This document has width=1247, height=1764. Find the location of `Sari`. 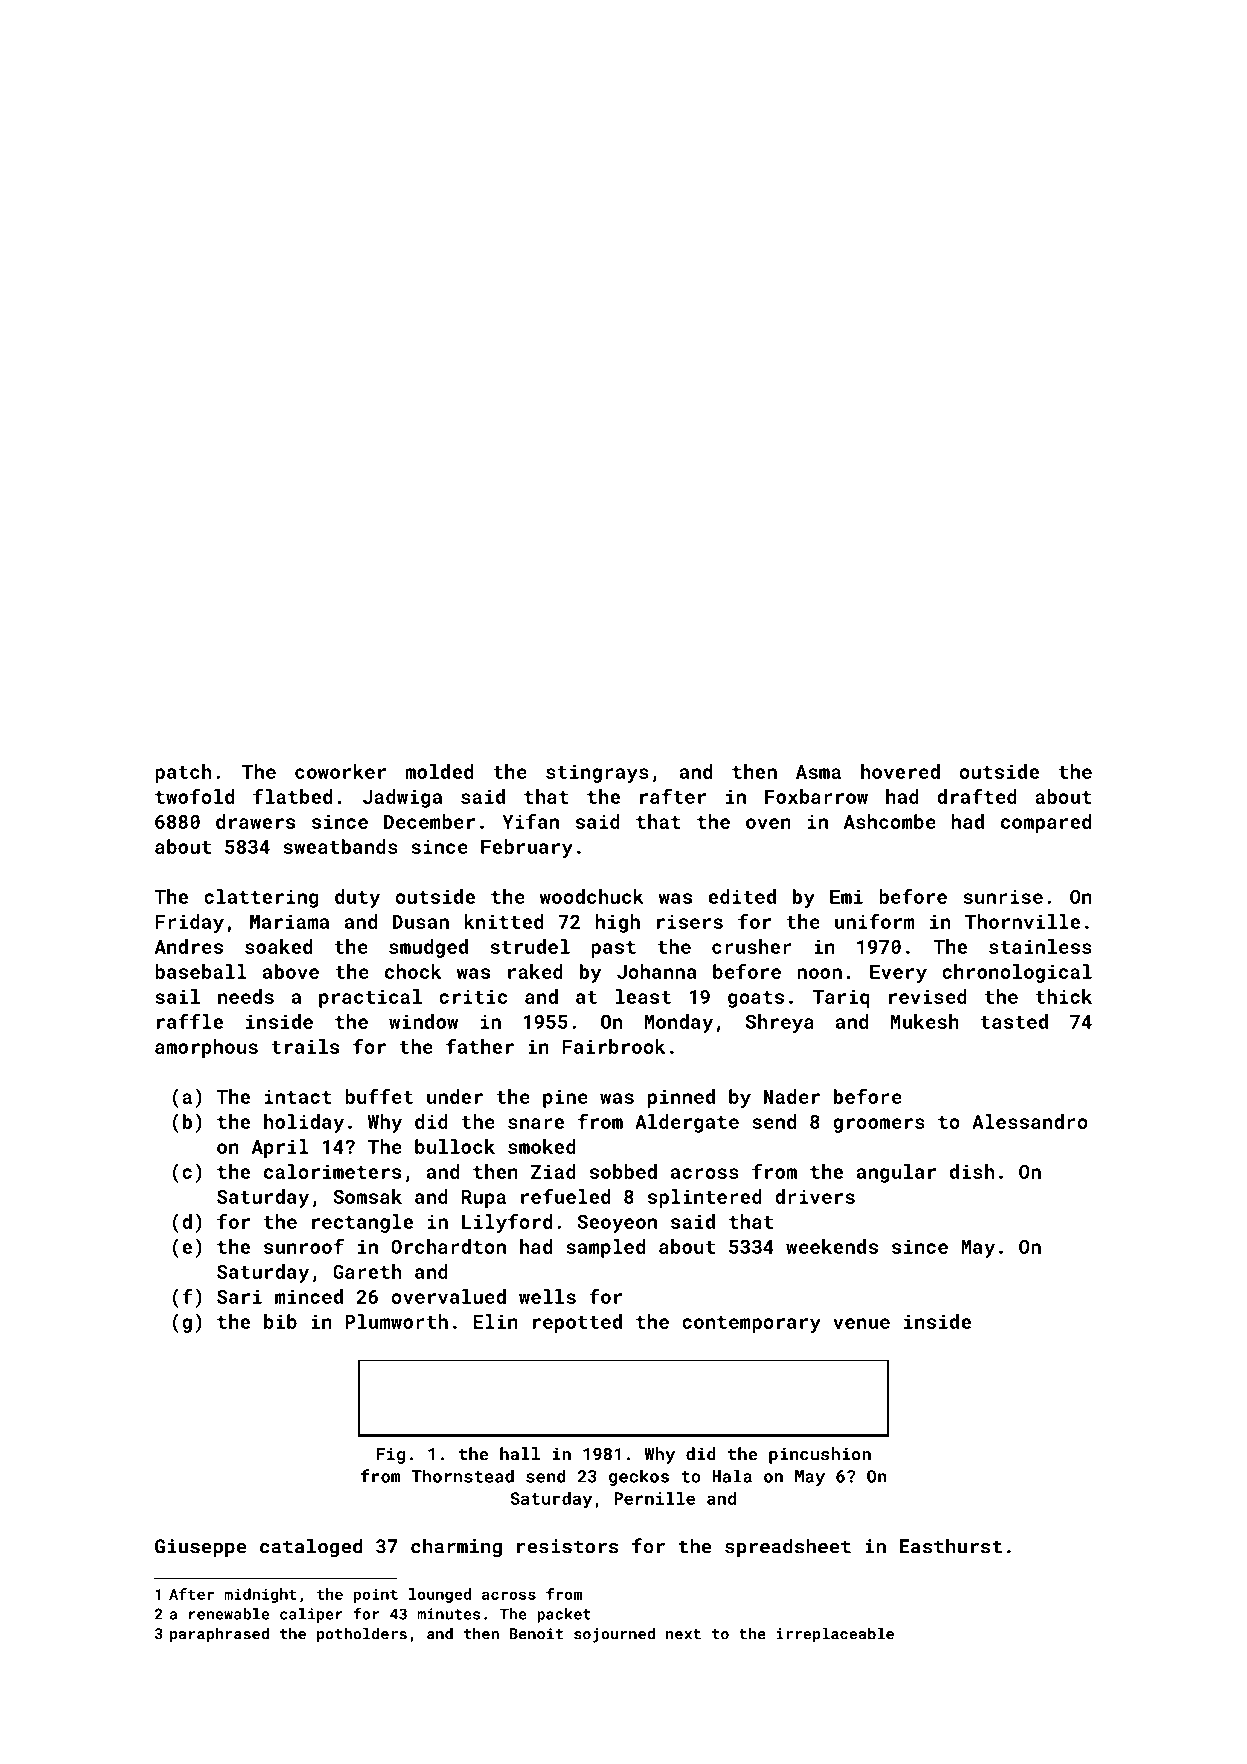

Sari is located at coordinates (239, 1296).
